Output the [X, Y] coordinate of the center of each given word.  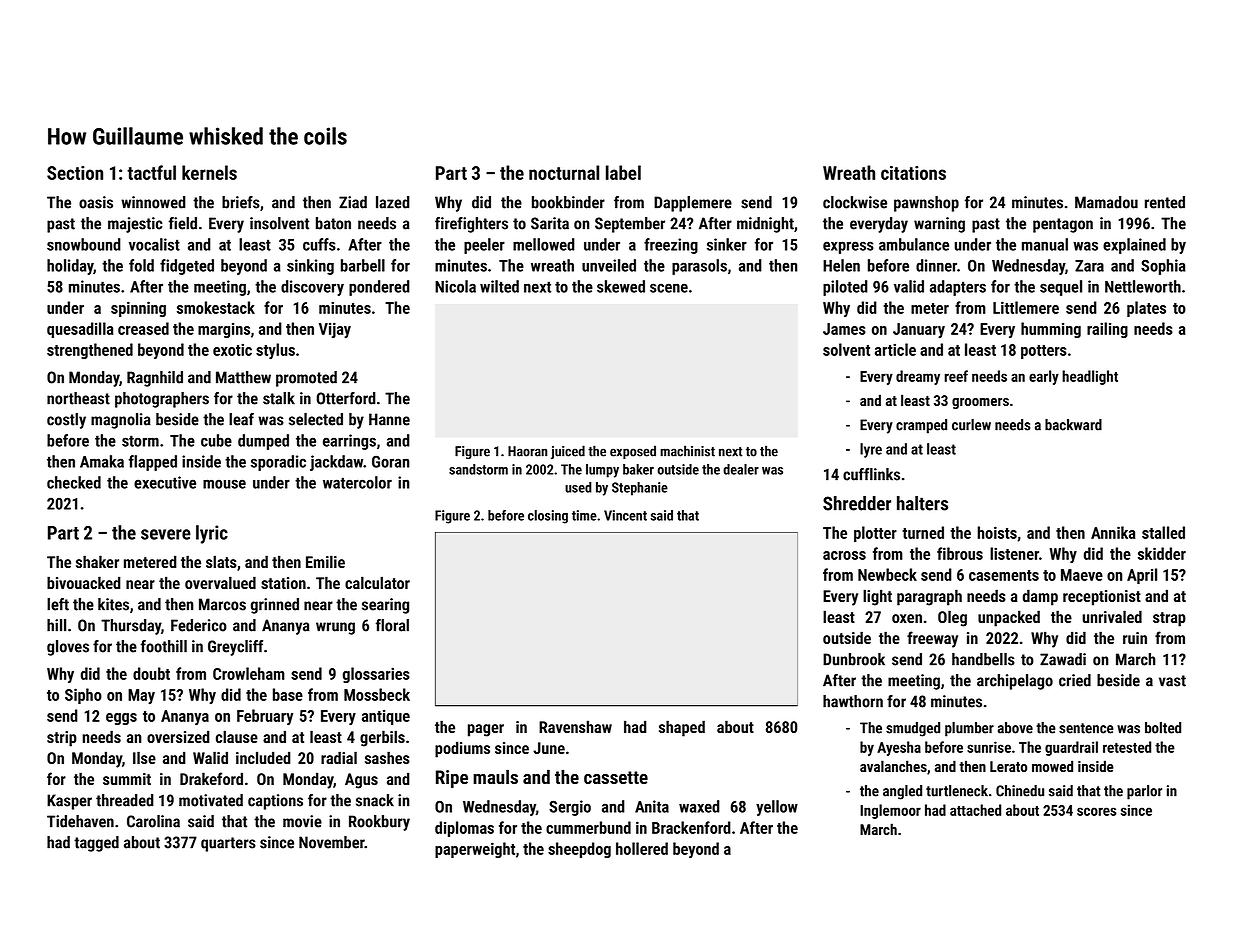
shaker [97, 561]
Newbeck [887, 574]
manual [1045, 244]
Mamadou [1106, 202]
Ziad [353, 202]
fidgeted [187, 267]
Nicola [455, 286]
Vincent [625, 515]
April [1142, 576]
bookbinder [568, 202]
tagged [96, 844]
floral [392, 625]
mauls [495, 777]
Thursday [131, 627]
